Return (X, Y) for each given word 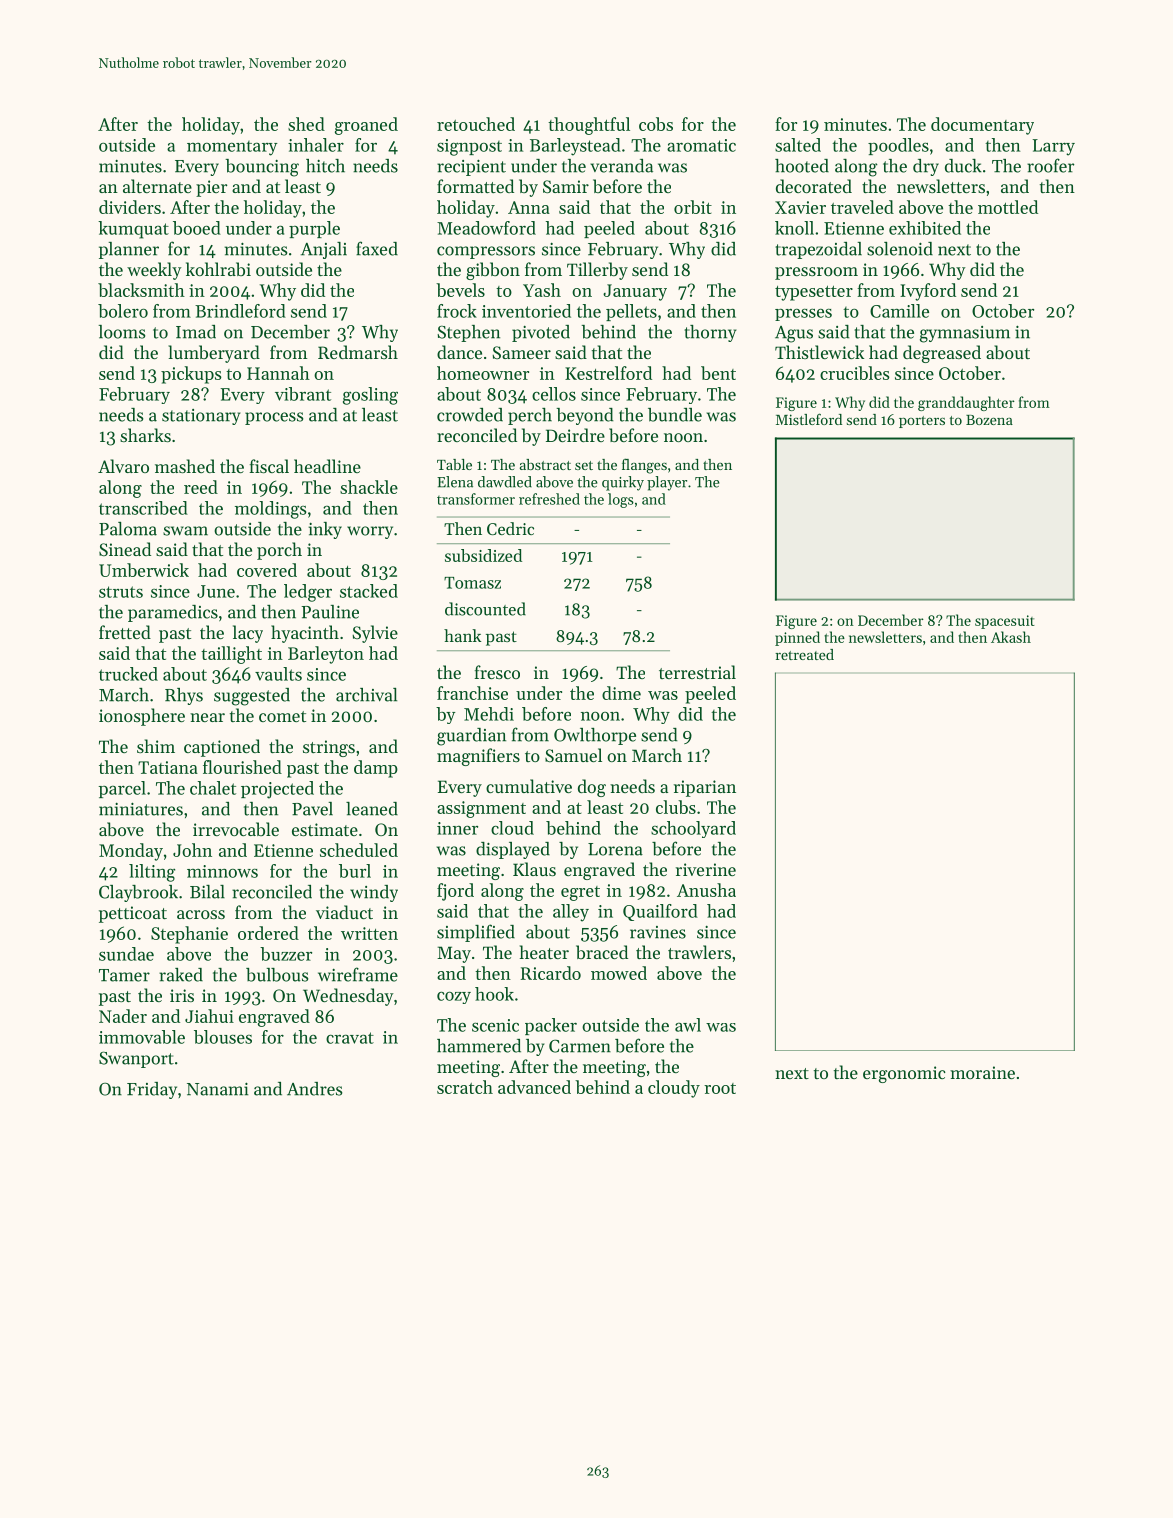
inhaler (316, 145)
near (207, 717)
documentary (982, 126)
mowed (619, 973)
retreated (804, 654)
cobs (656, 124)
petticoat (133, 914)
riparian (705, 788)
